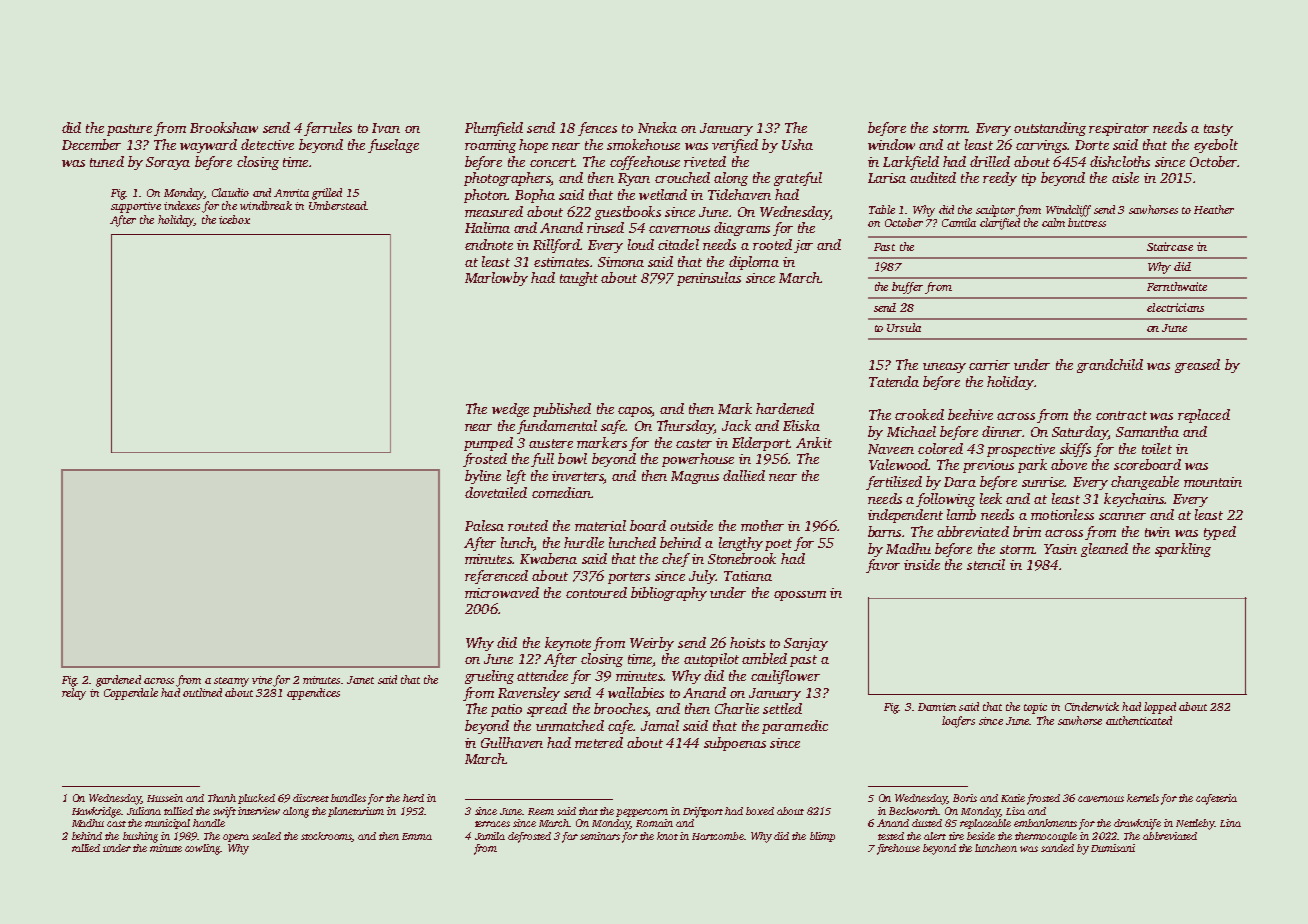 The image size is (1308, 924). Describe the element at coordinates (744, 475) in the image. I see `dallied` at that location.
